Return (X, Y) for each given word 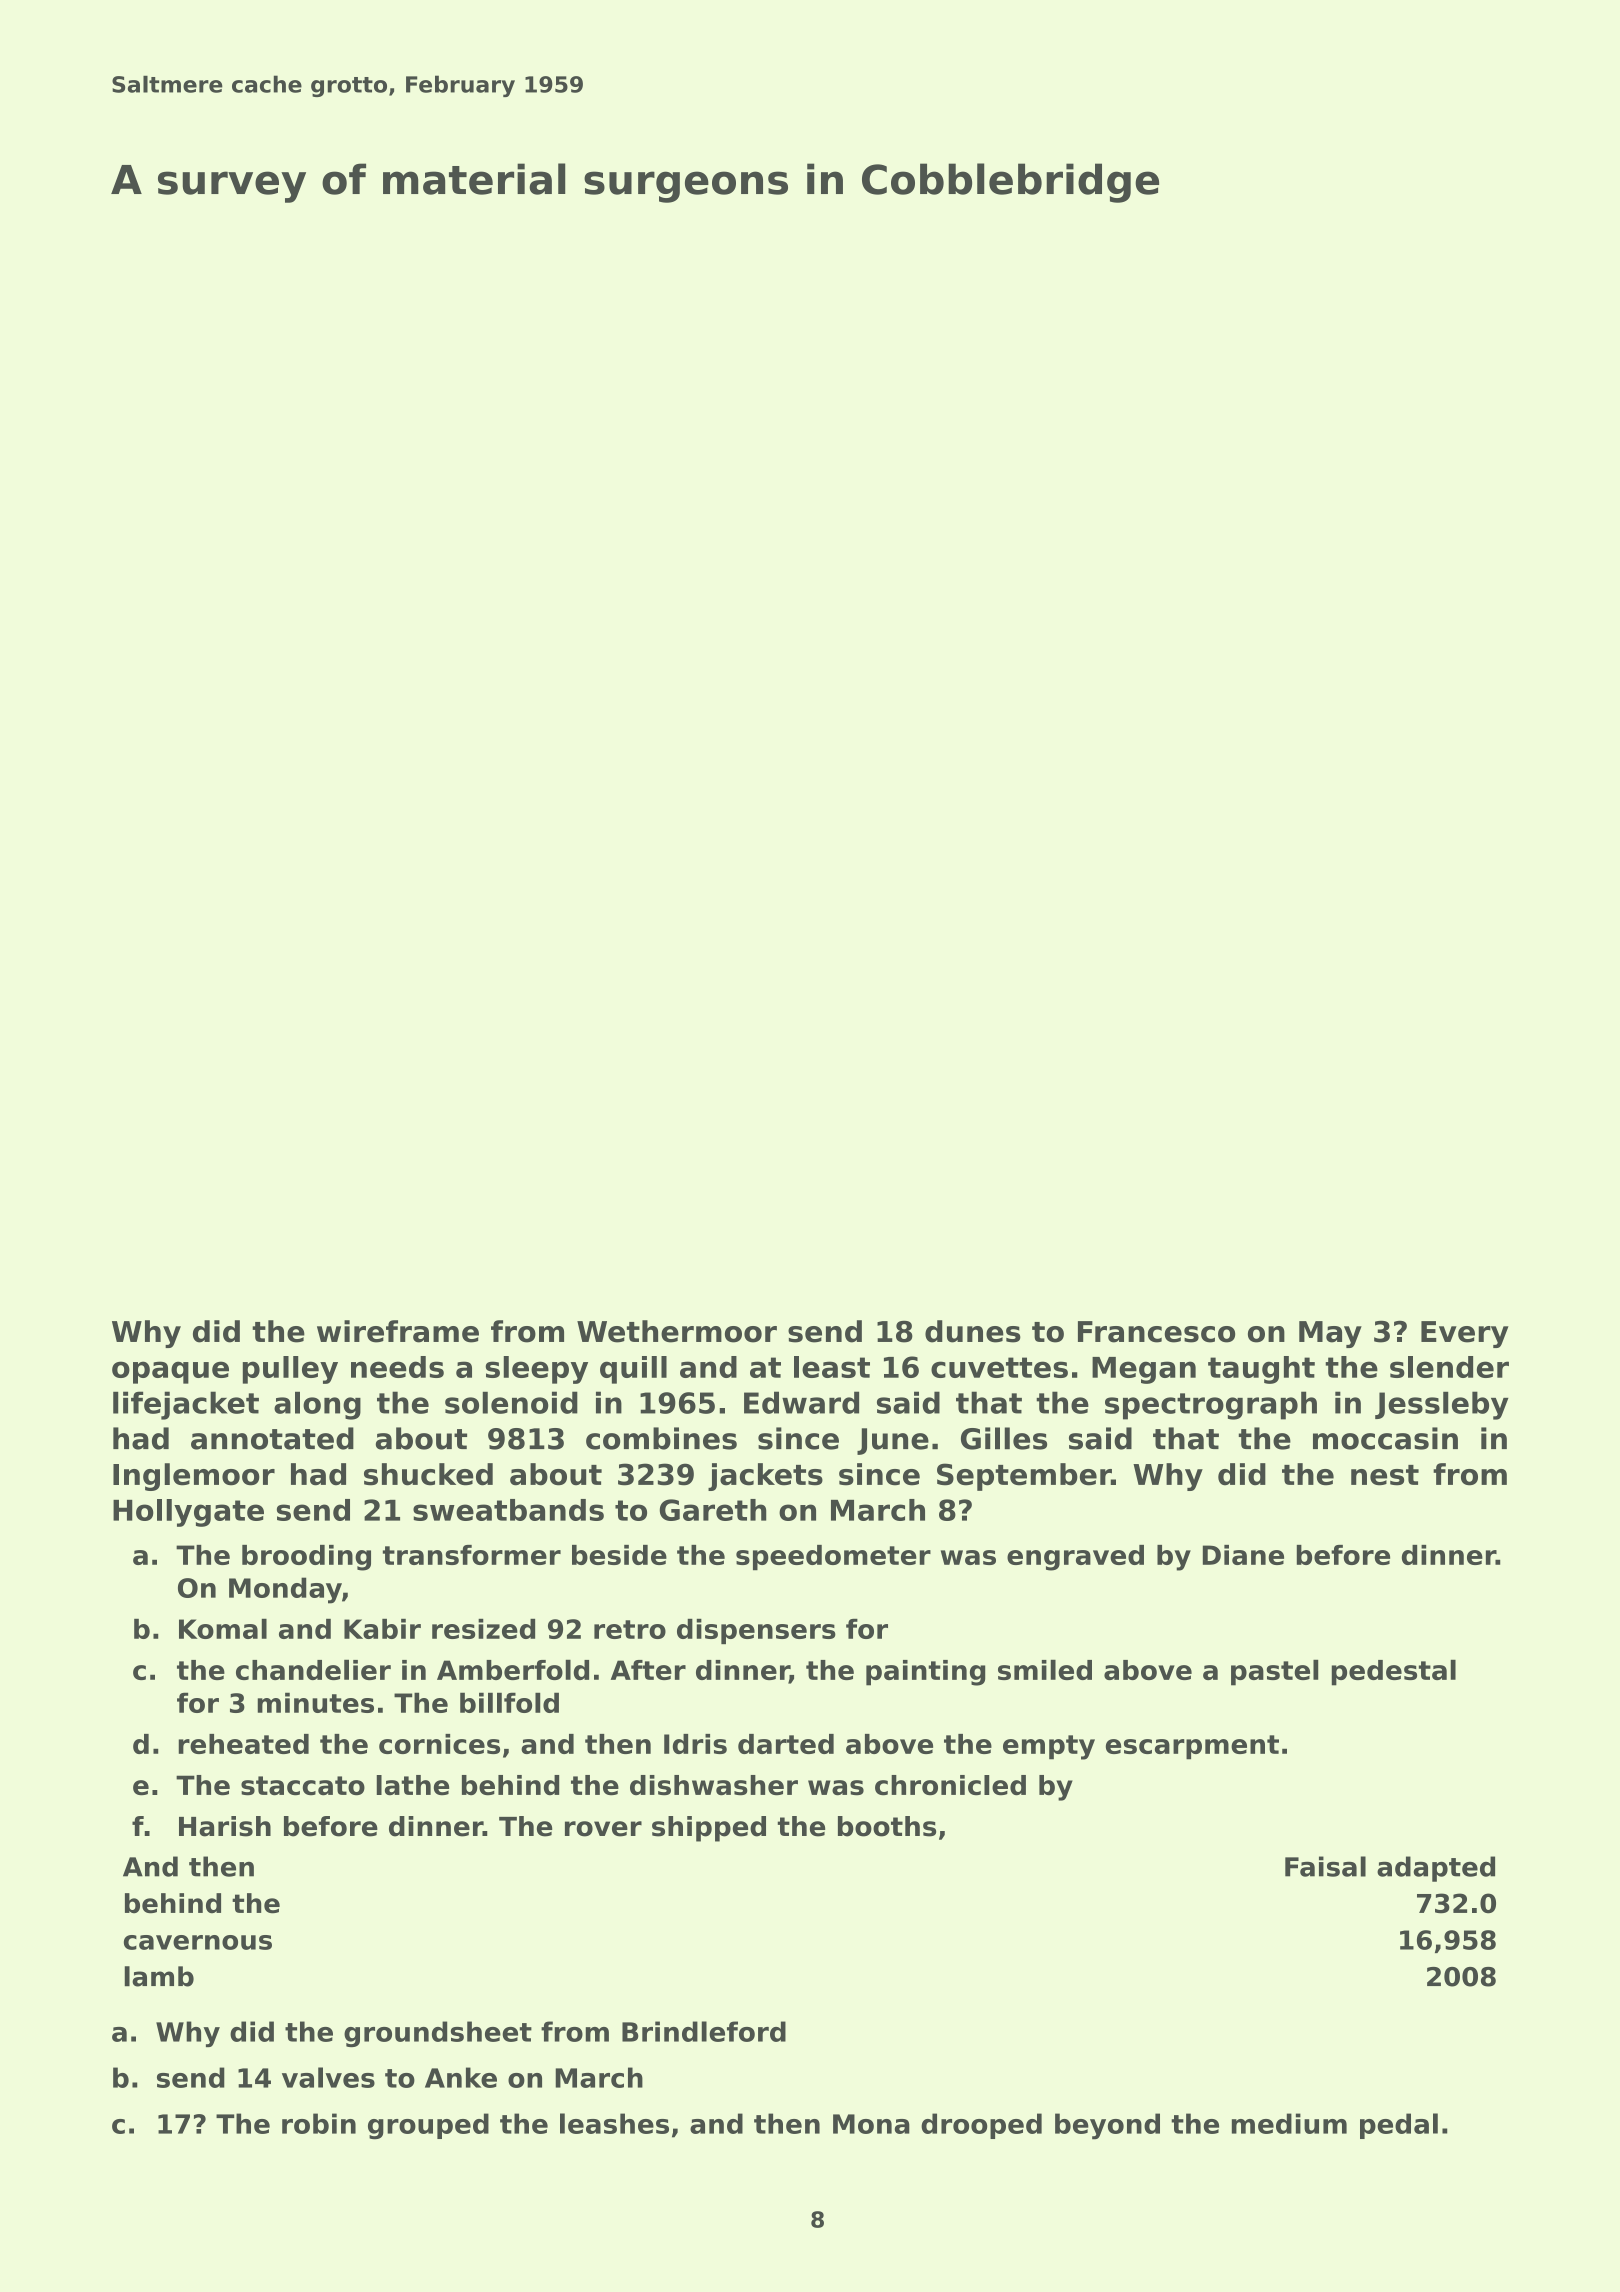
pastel (1274, 1673)
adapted (1436, 1869)
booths (887, 1826)
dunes (973, 1331)
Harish (225, 1826)
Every (1465, 1334)
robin (319, 2123)
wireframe (398, 1331)
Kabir (382, 1629)
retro (630, 1629)
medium (1289, 2123)
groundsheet (438, 2034)
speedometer (833, 1558)
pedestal (1394, 1673)
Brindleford (704, 2031)
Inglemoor (194, 1477)
